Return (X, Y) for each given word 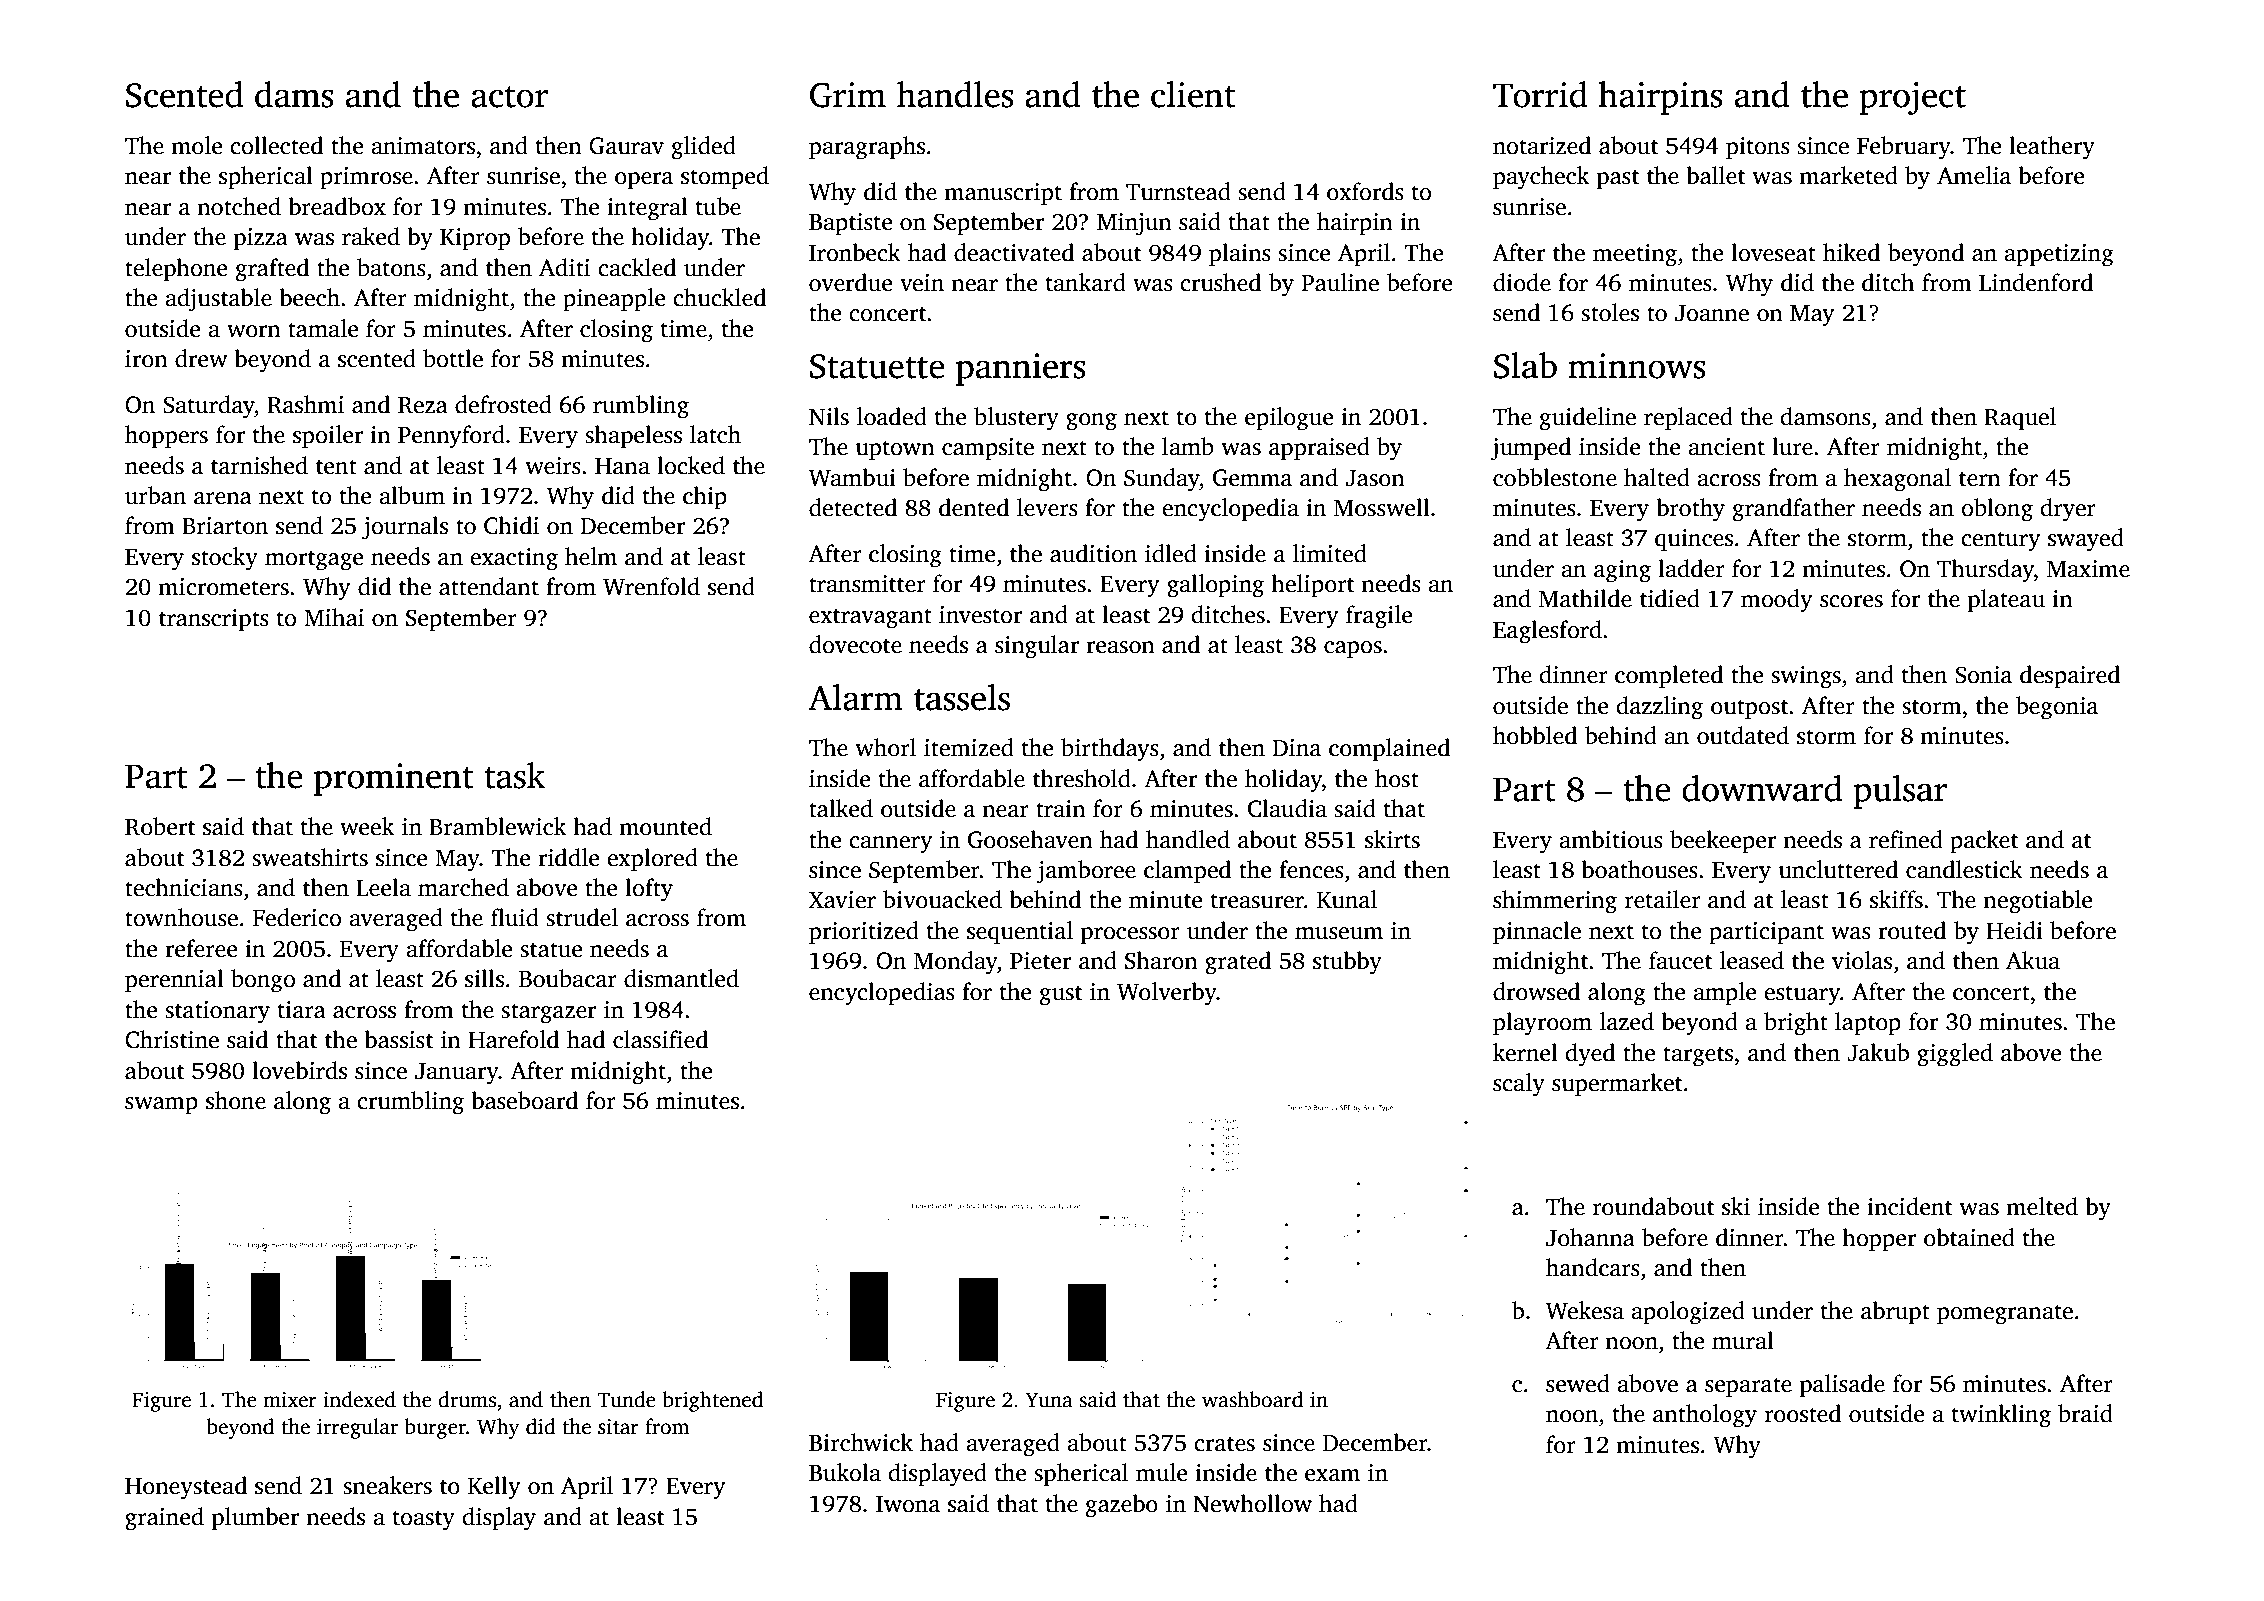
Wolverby (1167, 994)
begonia (2057, 708)
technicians (184, 887)
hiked (1851, 252)
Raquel (2020, 418)
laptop (1868, 1023)
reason (1120, 647)
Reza (423, 405)
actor (509, 97)
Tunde (626, 1399)
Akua (2033, 960)
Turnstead (1178, 191)
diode (1522, 282)
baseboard (524, 1100)
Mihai (334, 617)
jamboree (1086, 872)
